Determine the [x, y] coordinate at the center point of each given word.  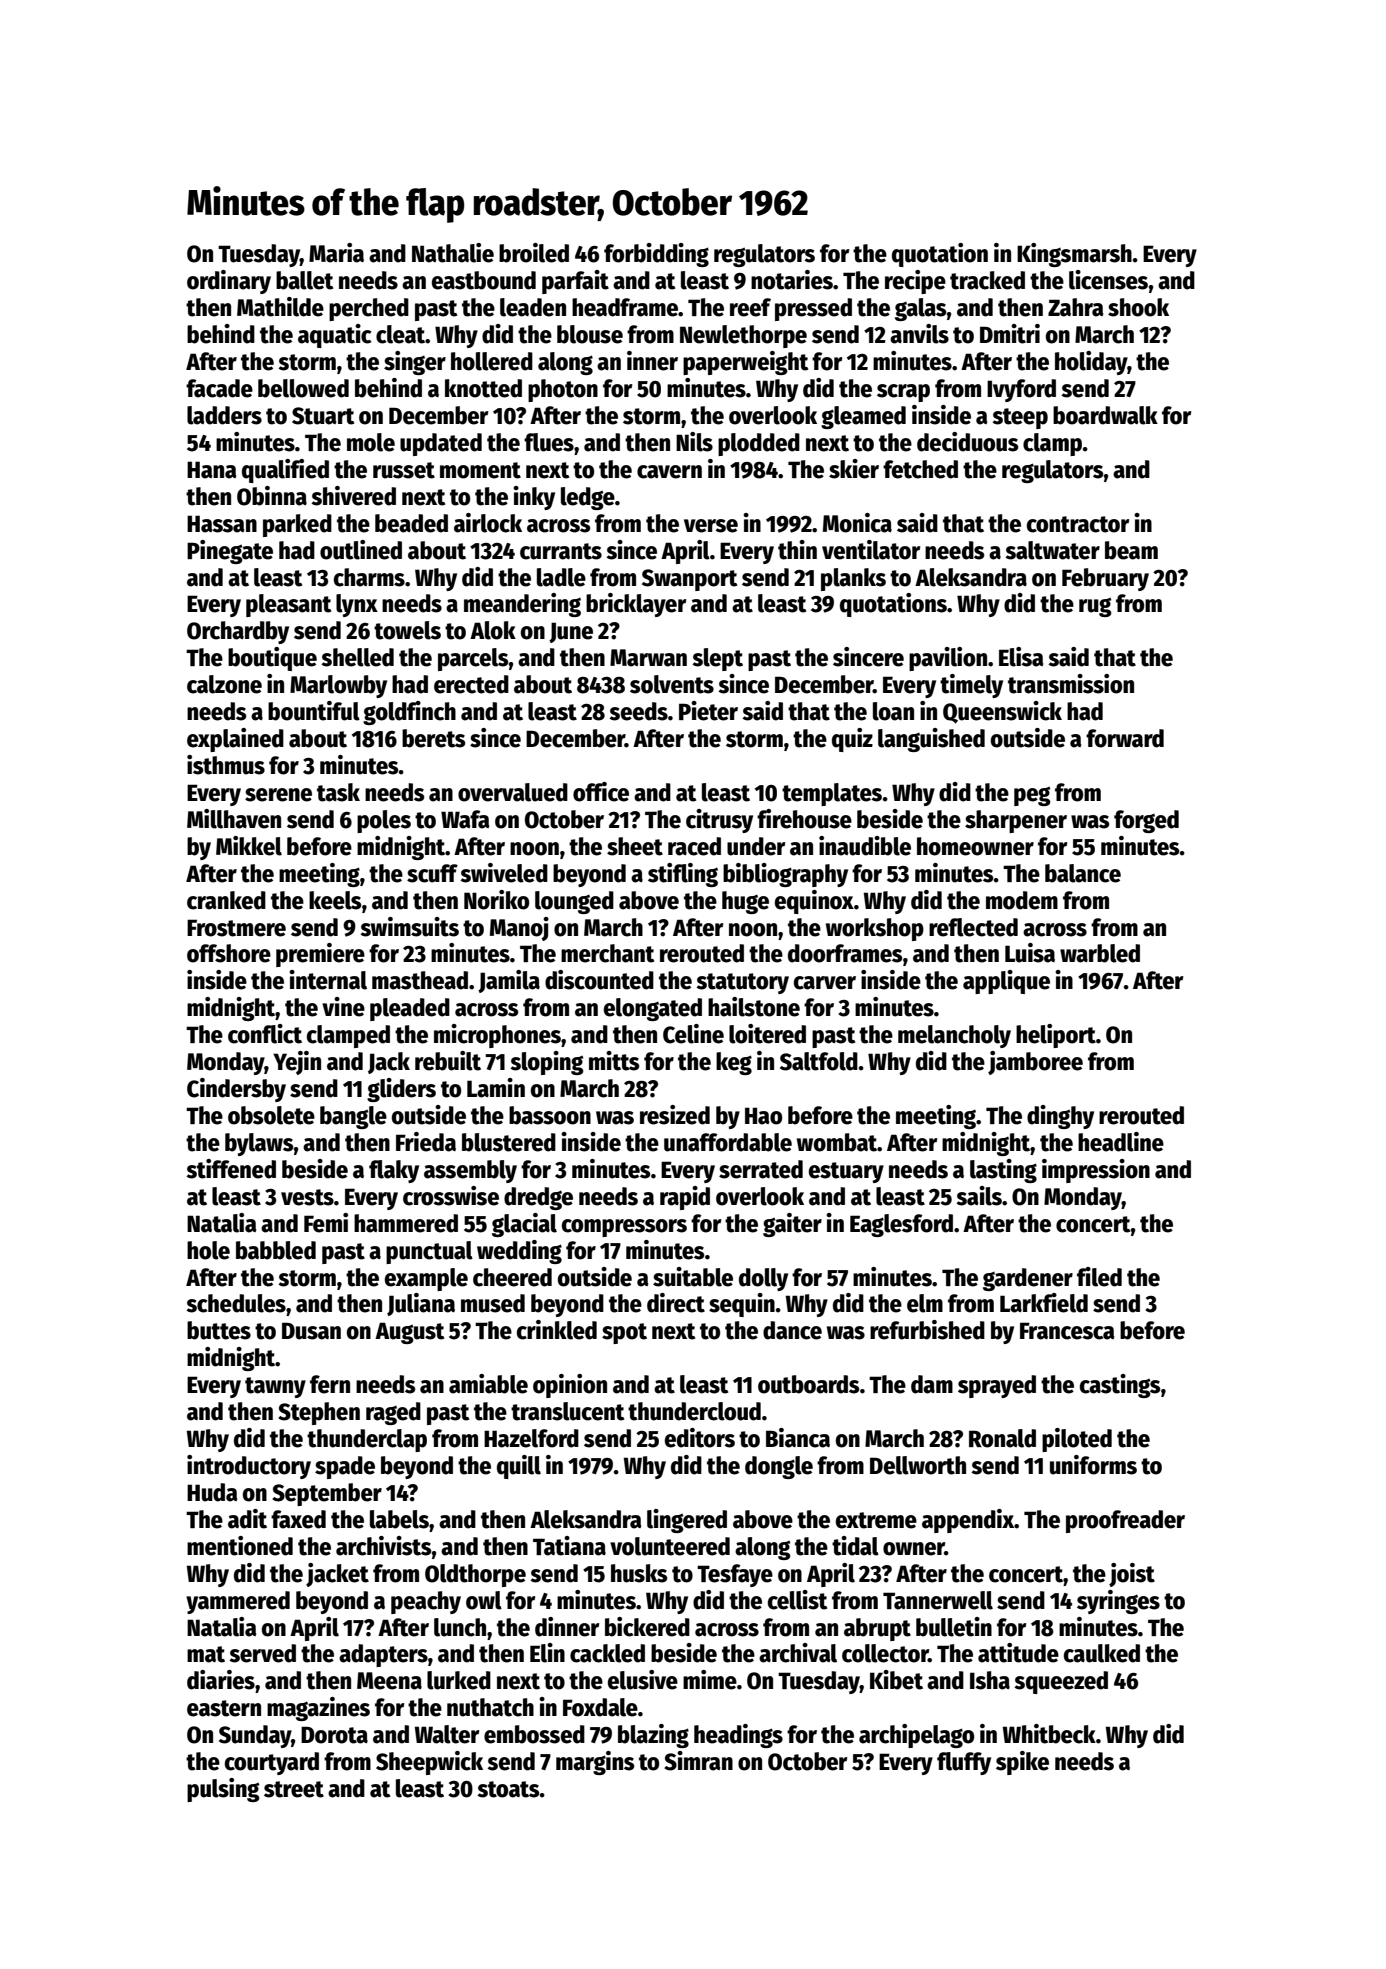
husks [639, 1573]
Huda [212, 1492]
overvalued [513, 792]
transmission [1071, 684]
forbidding [656, 255]
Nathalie [453, 253]
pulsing [223, 1790]
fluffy [964, 1763]
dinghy [1060, 1117]
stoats [508, 1789]
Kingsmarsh [1074, 255]
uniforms [1093, 1465]
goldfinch [409, 713]
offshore [229, 953]
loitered [767, 1034]
